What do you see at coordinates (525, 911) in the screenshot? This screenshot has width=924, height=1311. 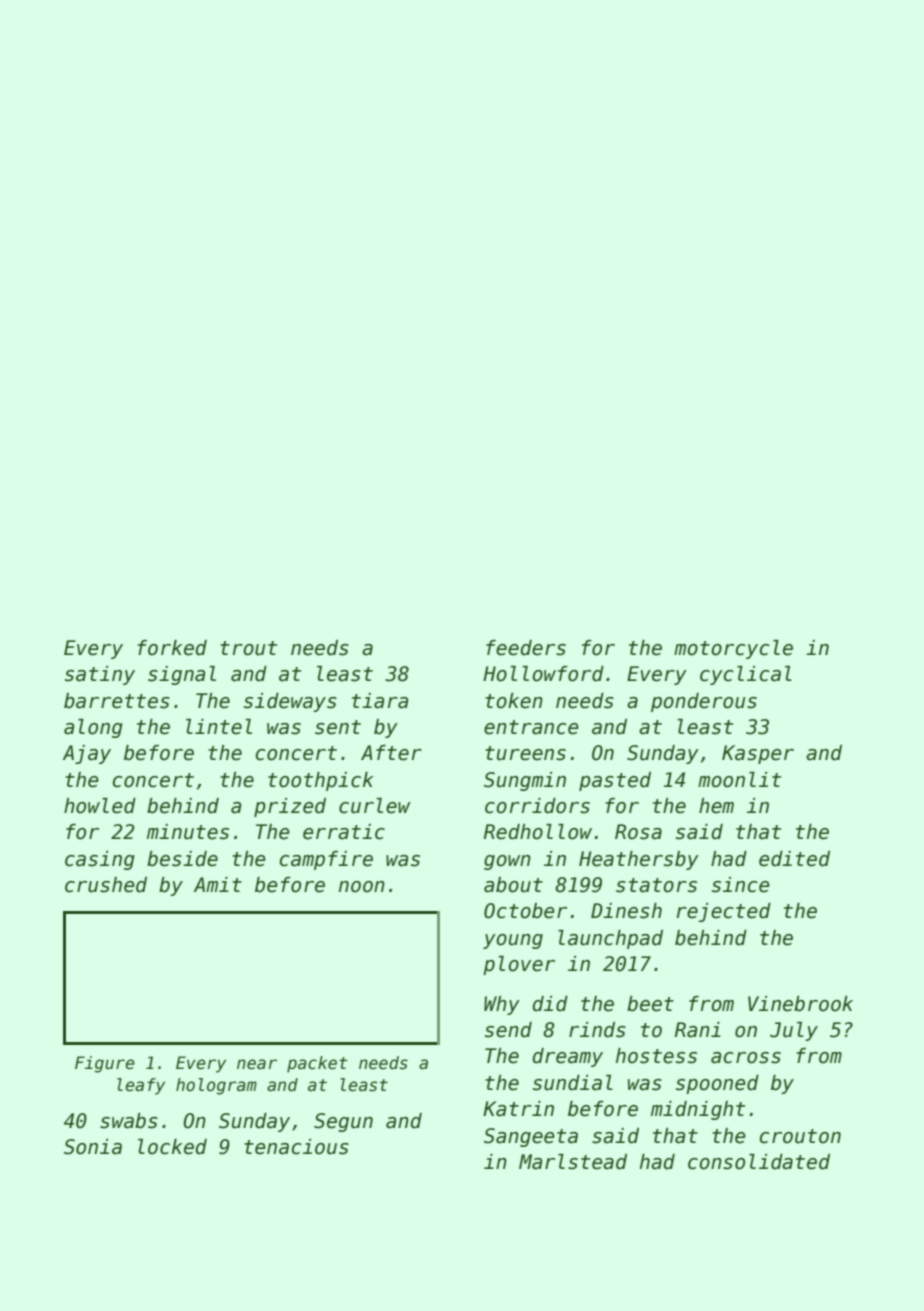 I see `October` at bounding box center [525, 911].
